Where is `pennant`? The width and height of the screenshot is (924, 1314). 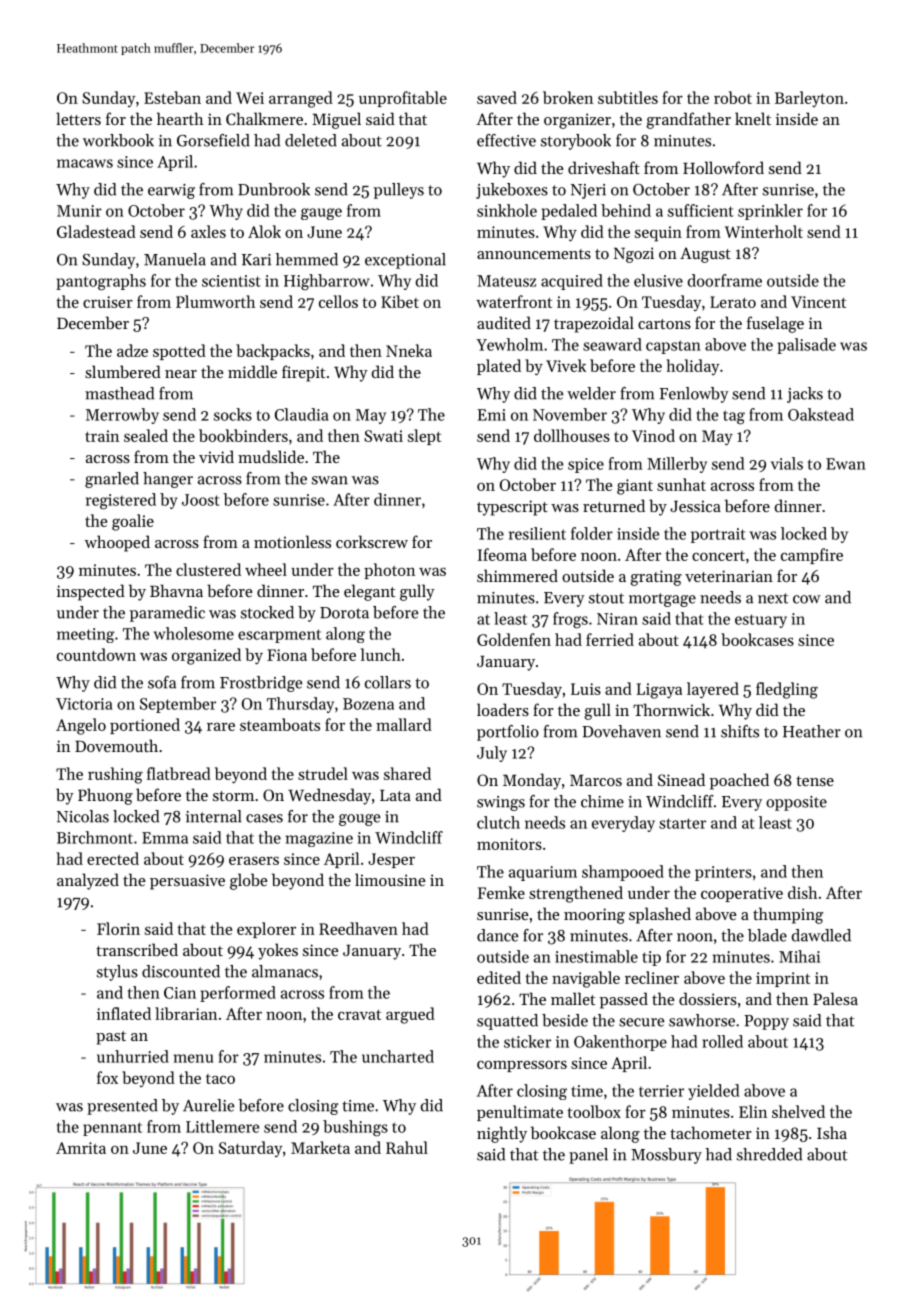
pennant is located at coordinates (112, 1129).
